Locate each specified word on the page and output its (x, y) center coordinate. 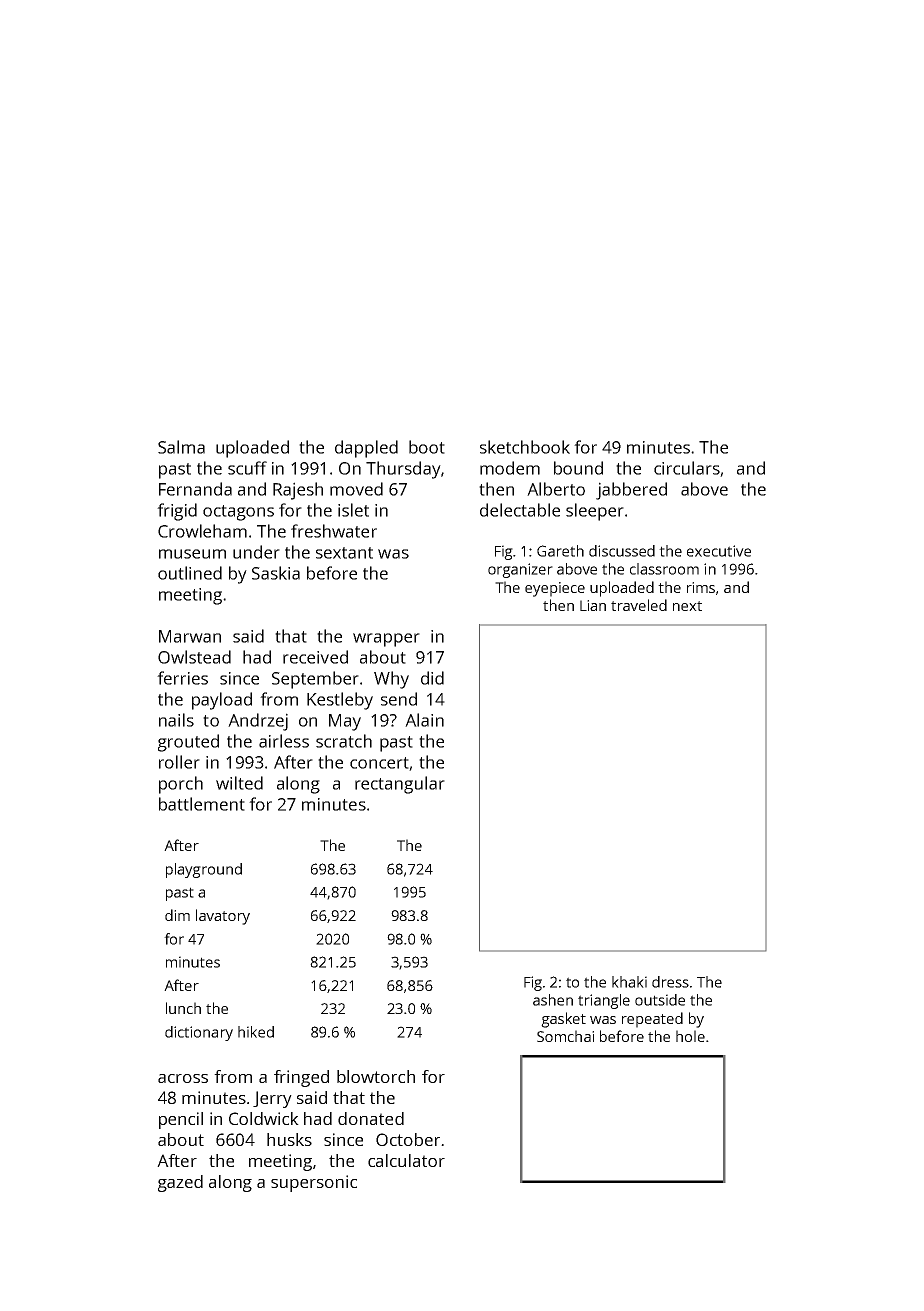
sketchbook (525, 447)
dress (670, 982)
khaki (629, 982)
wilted (239, 783)
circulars (687, 468)
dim (177, 915)
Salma (181, 447)
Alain (424, 720)
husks (289, 1139)
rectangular (400, 785)
